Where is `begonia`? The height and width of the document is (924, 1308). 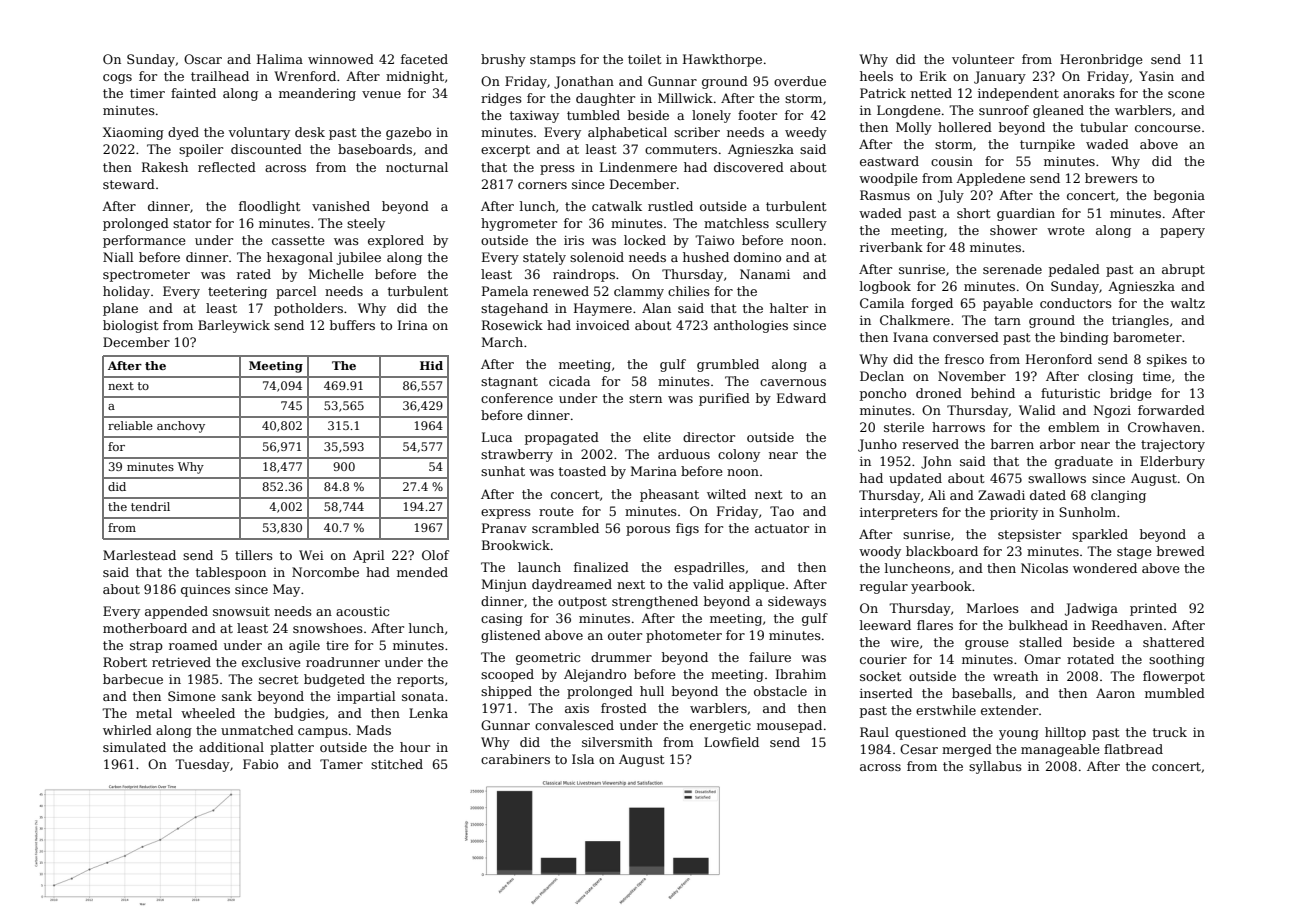
begonia is located at coordinates (1179, 196).
